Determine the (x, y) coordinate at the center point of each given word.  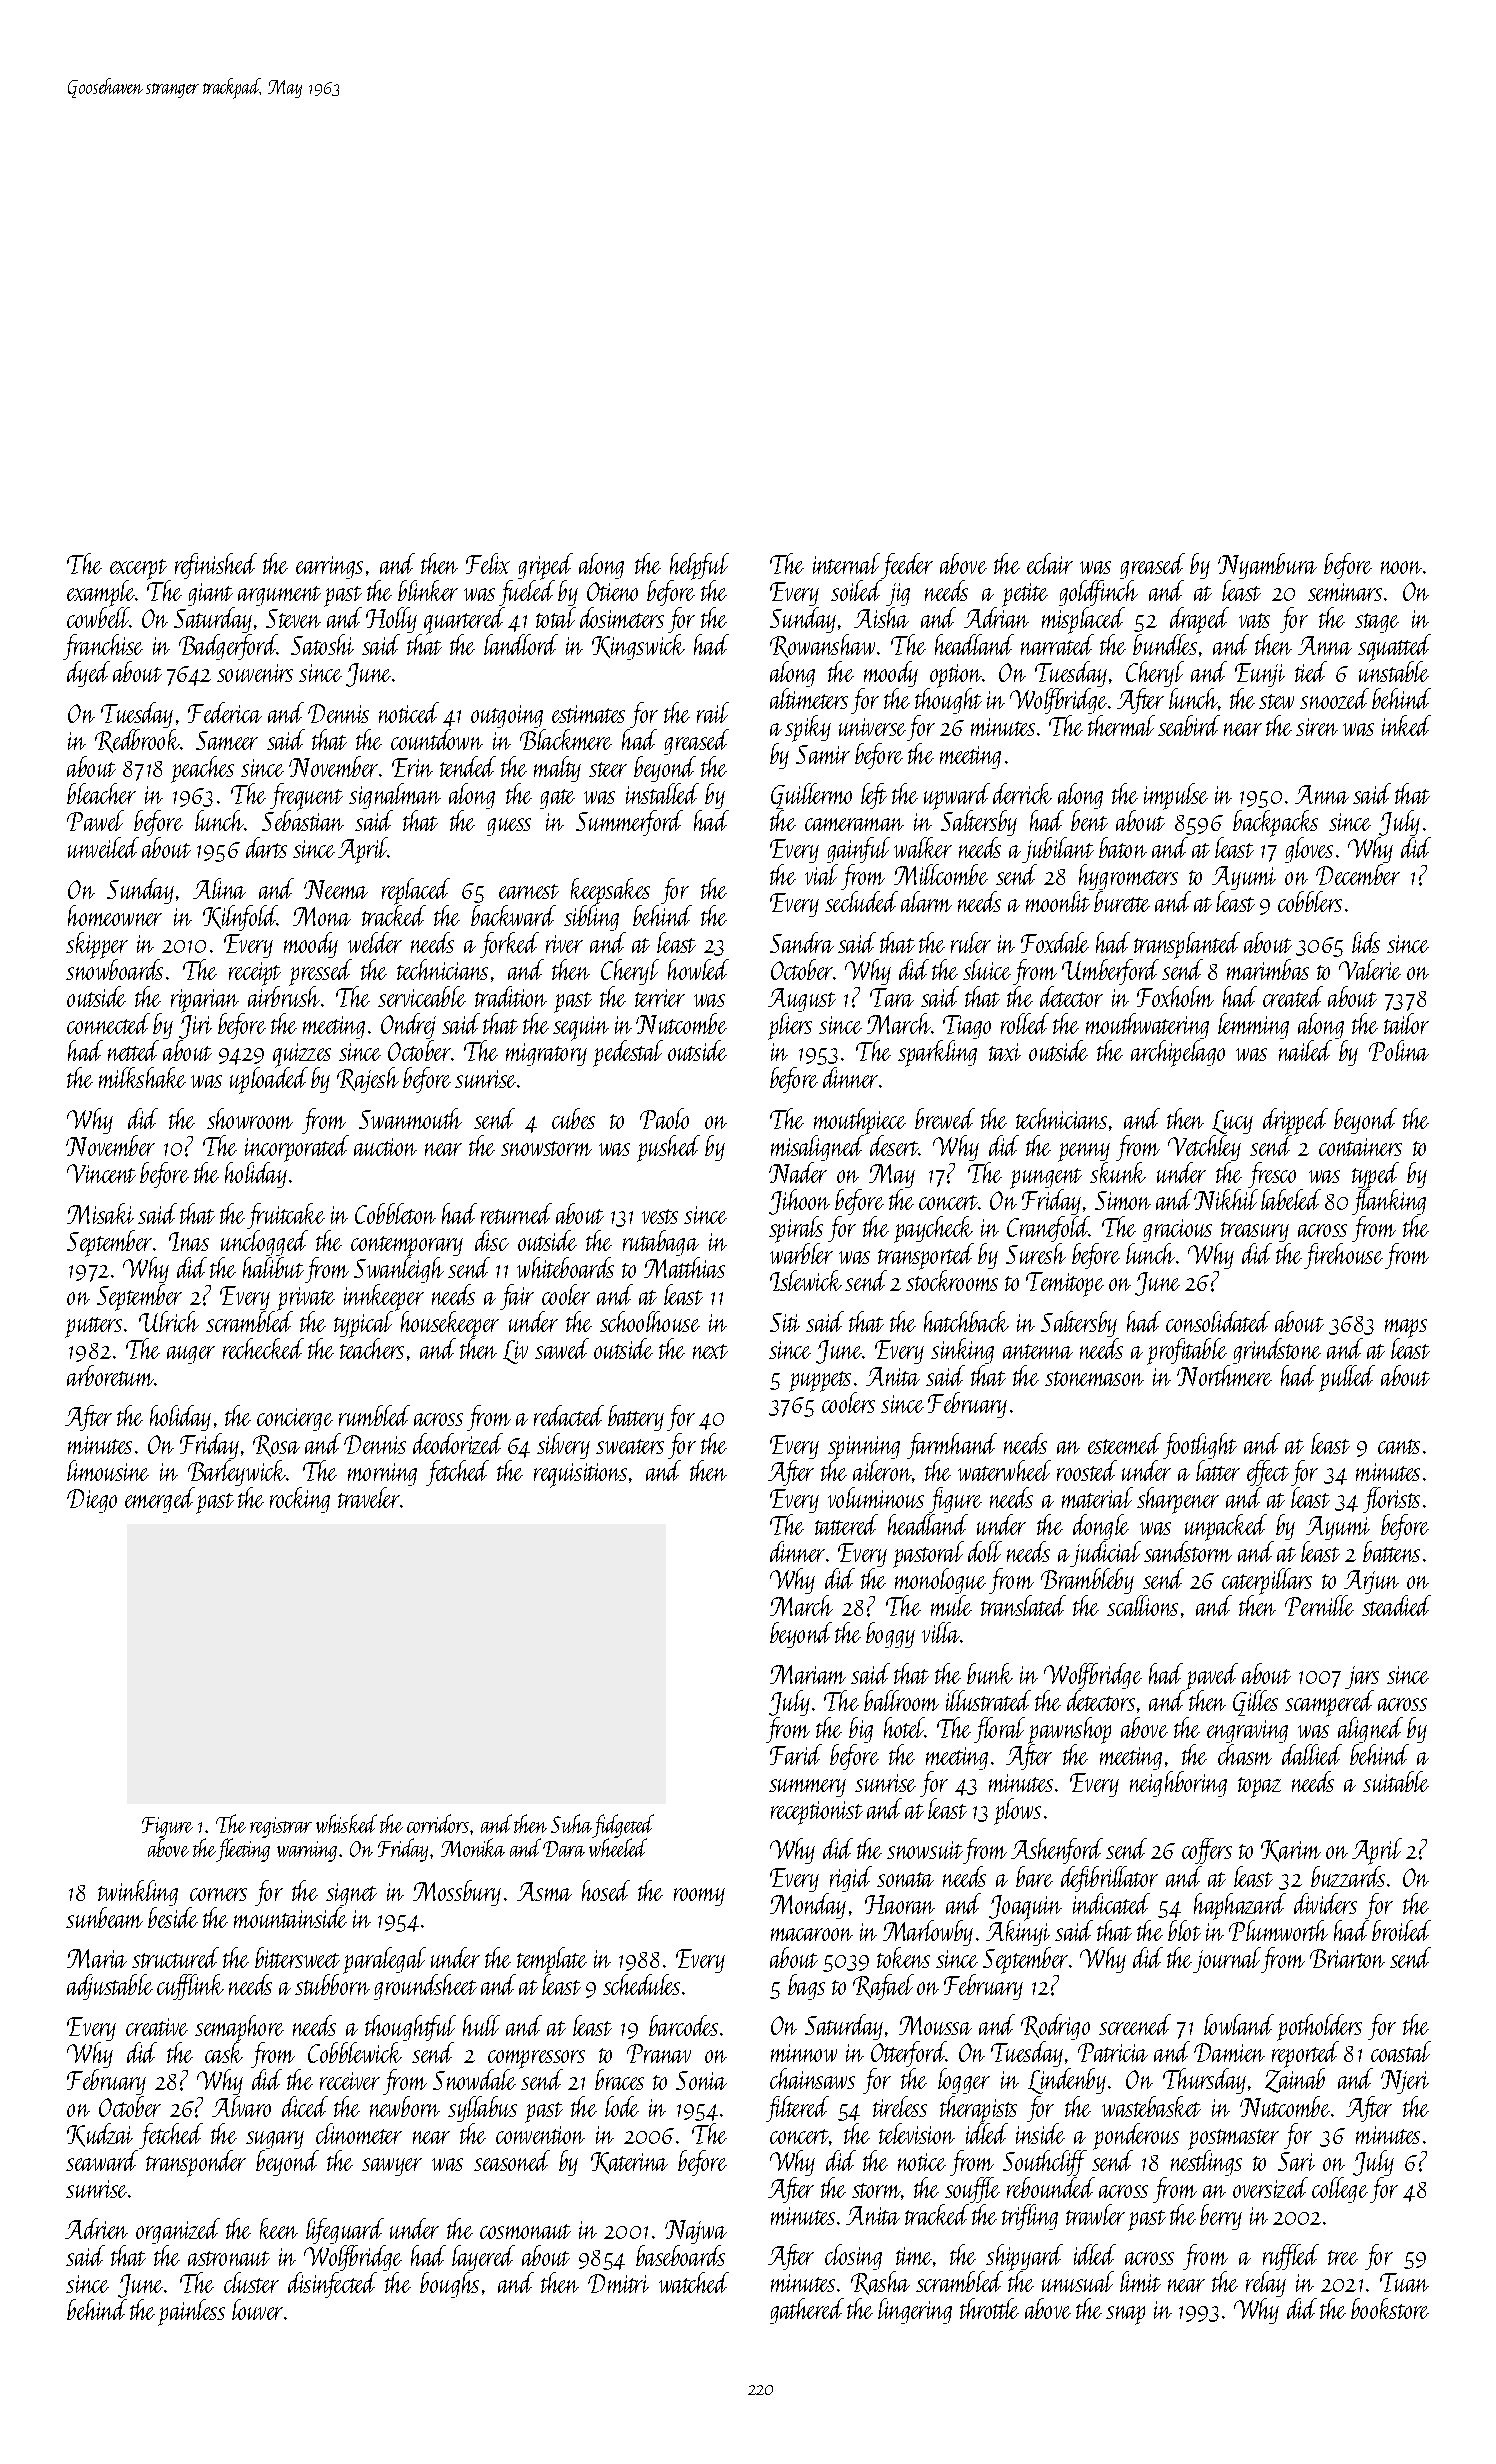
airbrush (284, 997)
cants (1399, 1446)
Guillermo (811, 796)
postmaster (1233, 2139)
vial (821, 874)
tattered (846, 1524)
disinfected (332, 2285)
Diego (92, 1501)
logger (964, 2081)
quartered (464, 621)
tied (1311, 671)
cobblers (1310, 901)
